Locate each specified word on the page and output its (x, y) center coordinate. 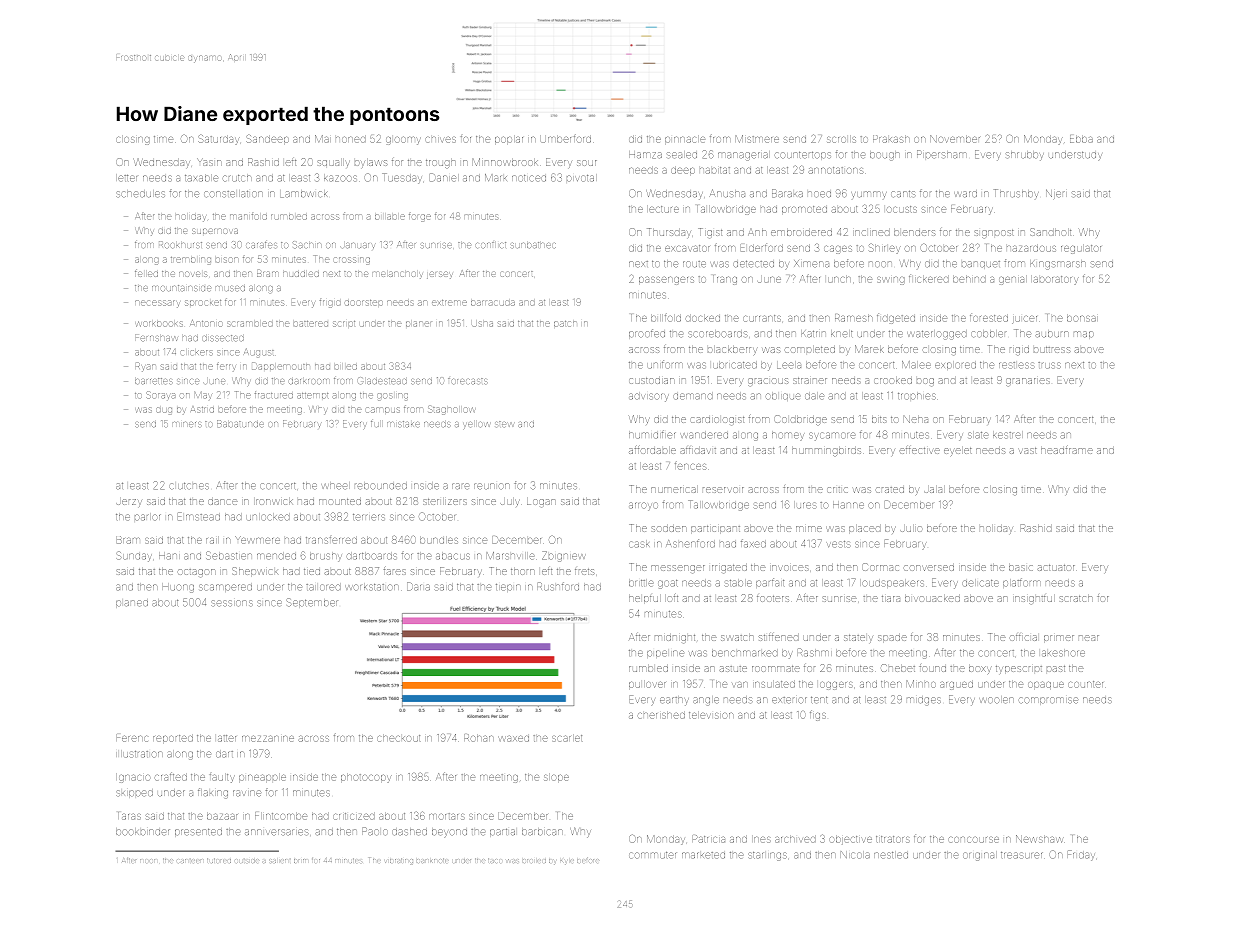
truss (1049, 365)
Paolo (375, 831)
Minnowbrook (505, 162)
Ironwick (274, 501)
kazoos (340, 178)
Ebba (1081, 139)
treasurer (1022, 855)
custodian (652, 380)
